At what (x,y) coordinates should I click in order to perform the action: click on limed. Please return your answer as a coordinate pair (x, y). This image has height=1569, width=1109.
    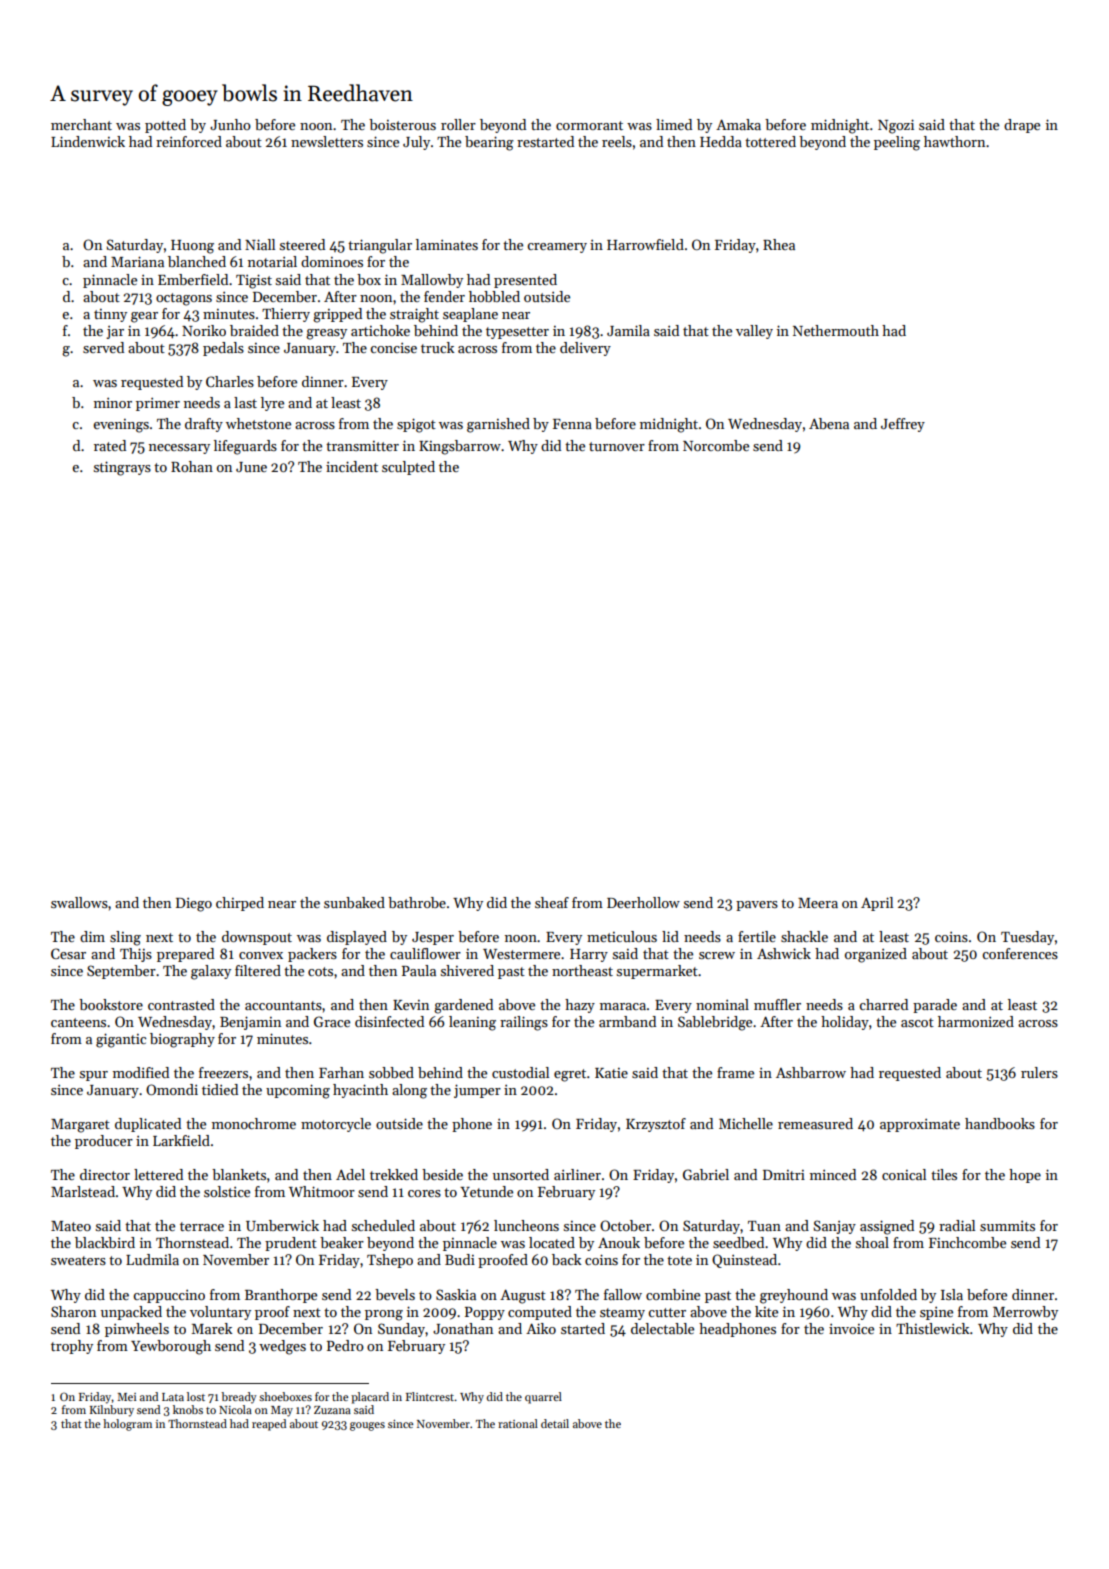
    Looking at the image, I should click on (674, 124).
